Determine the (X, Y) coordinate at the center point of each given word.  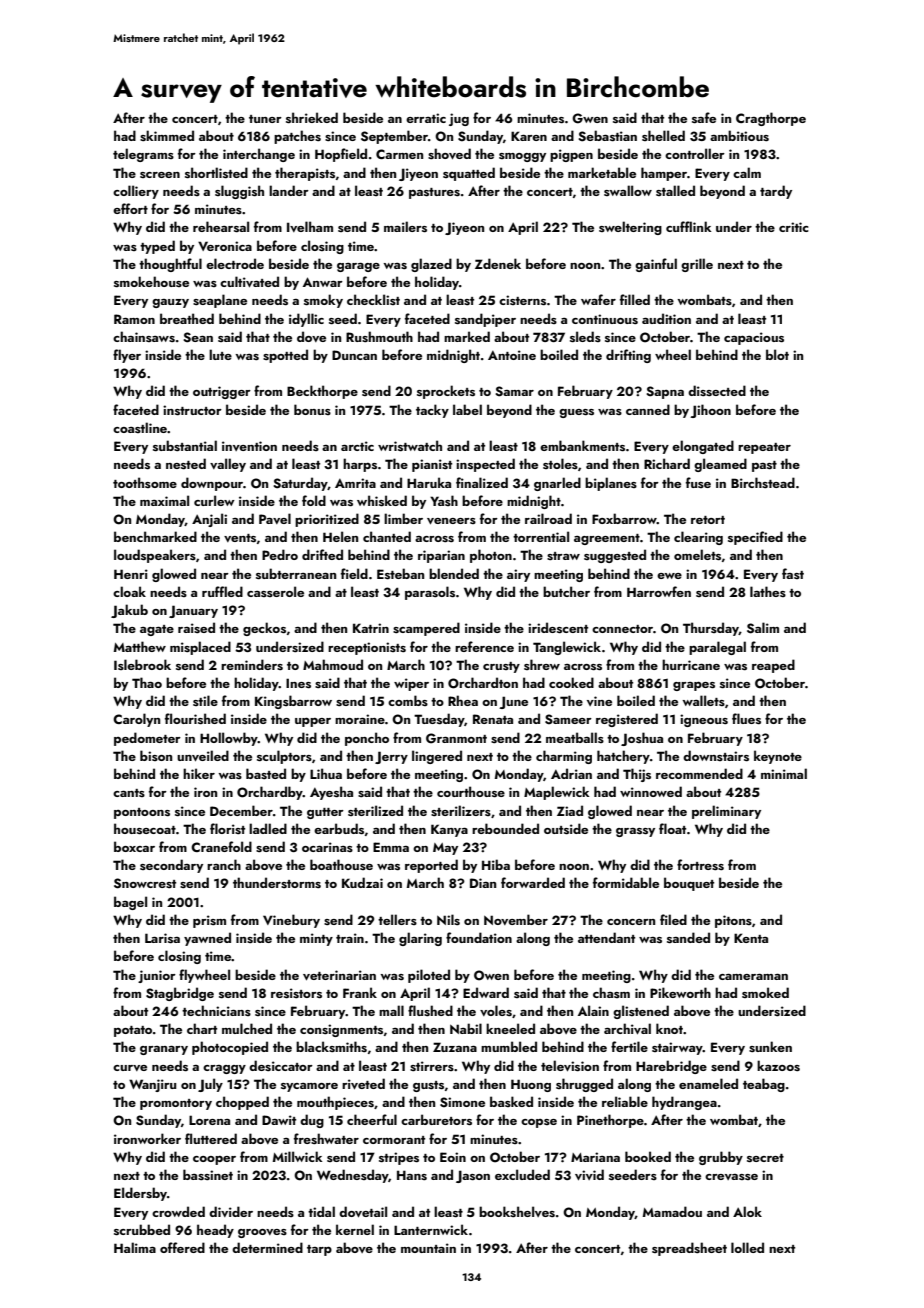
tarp (319, 1250)
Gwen (590, 118)
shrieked (312, 118)
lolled (747, 1247)
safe (704, 118)
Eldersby (140, 1194)
